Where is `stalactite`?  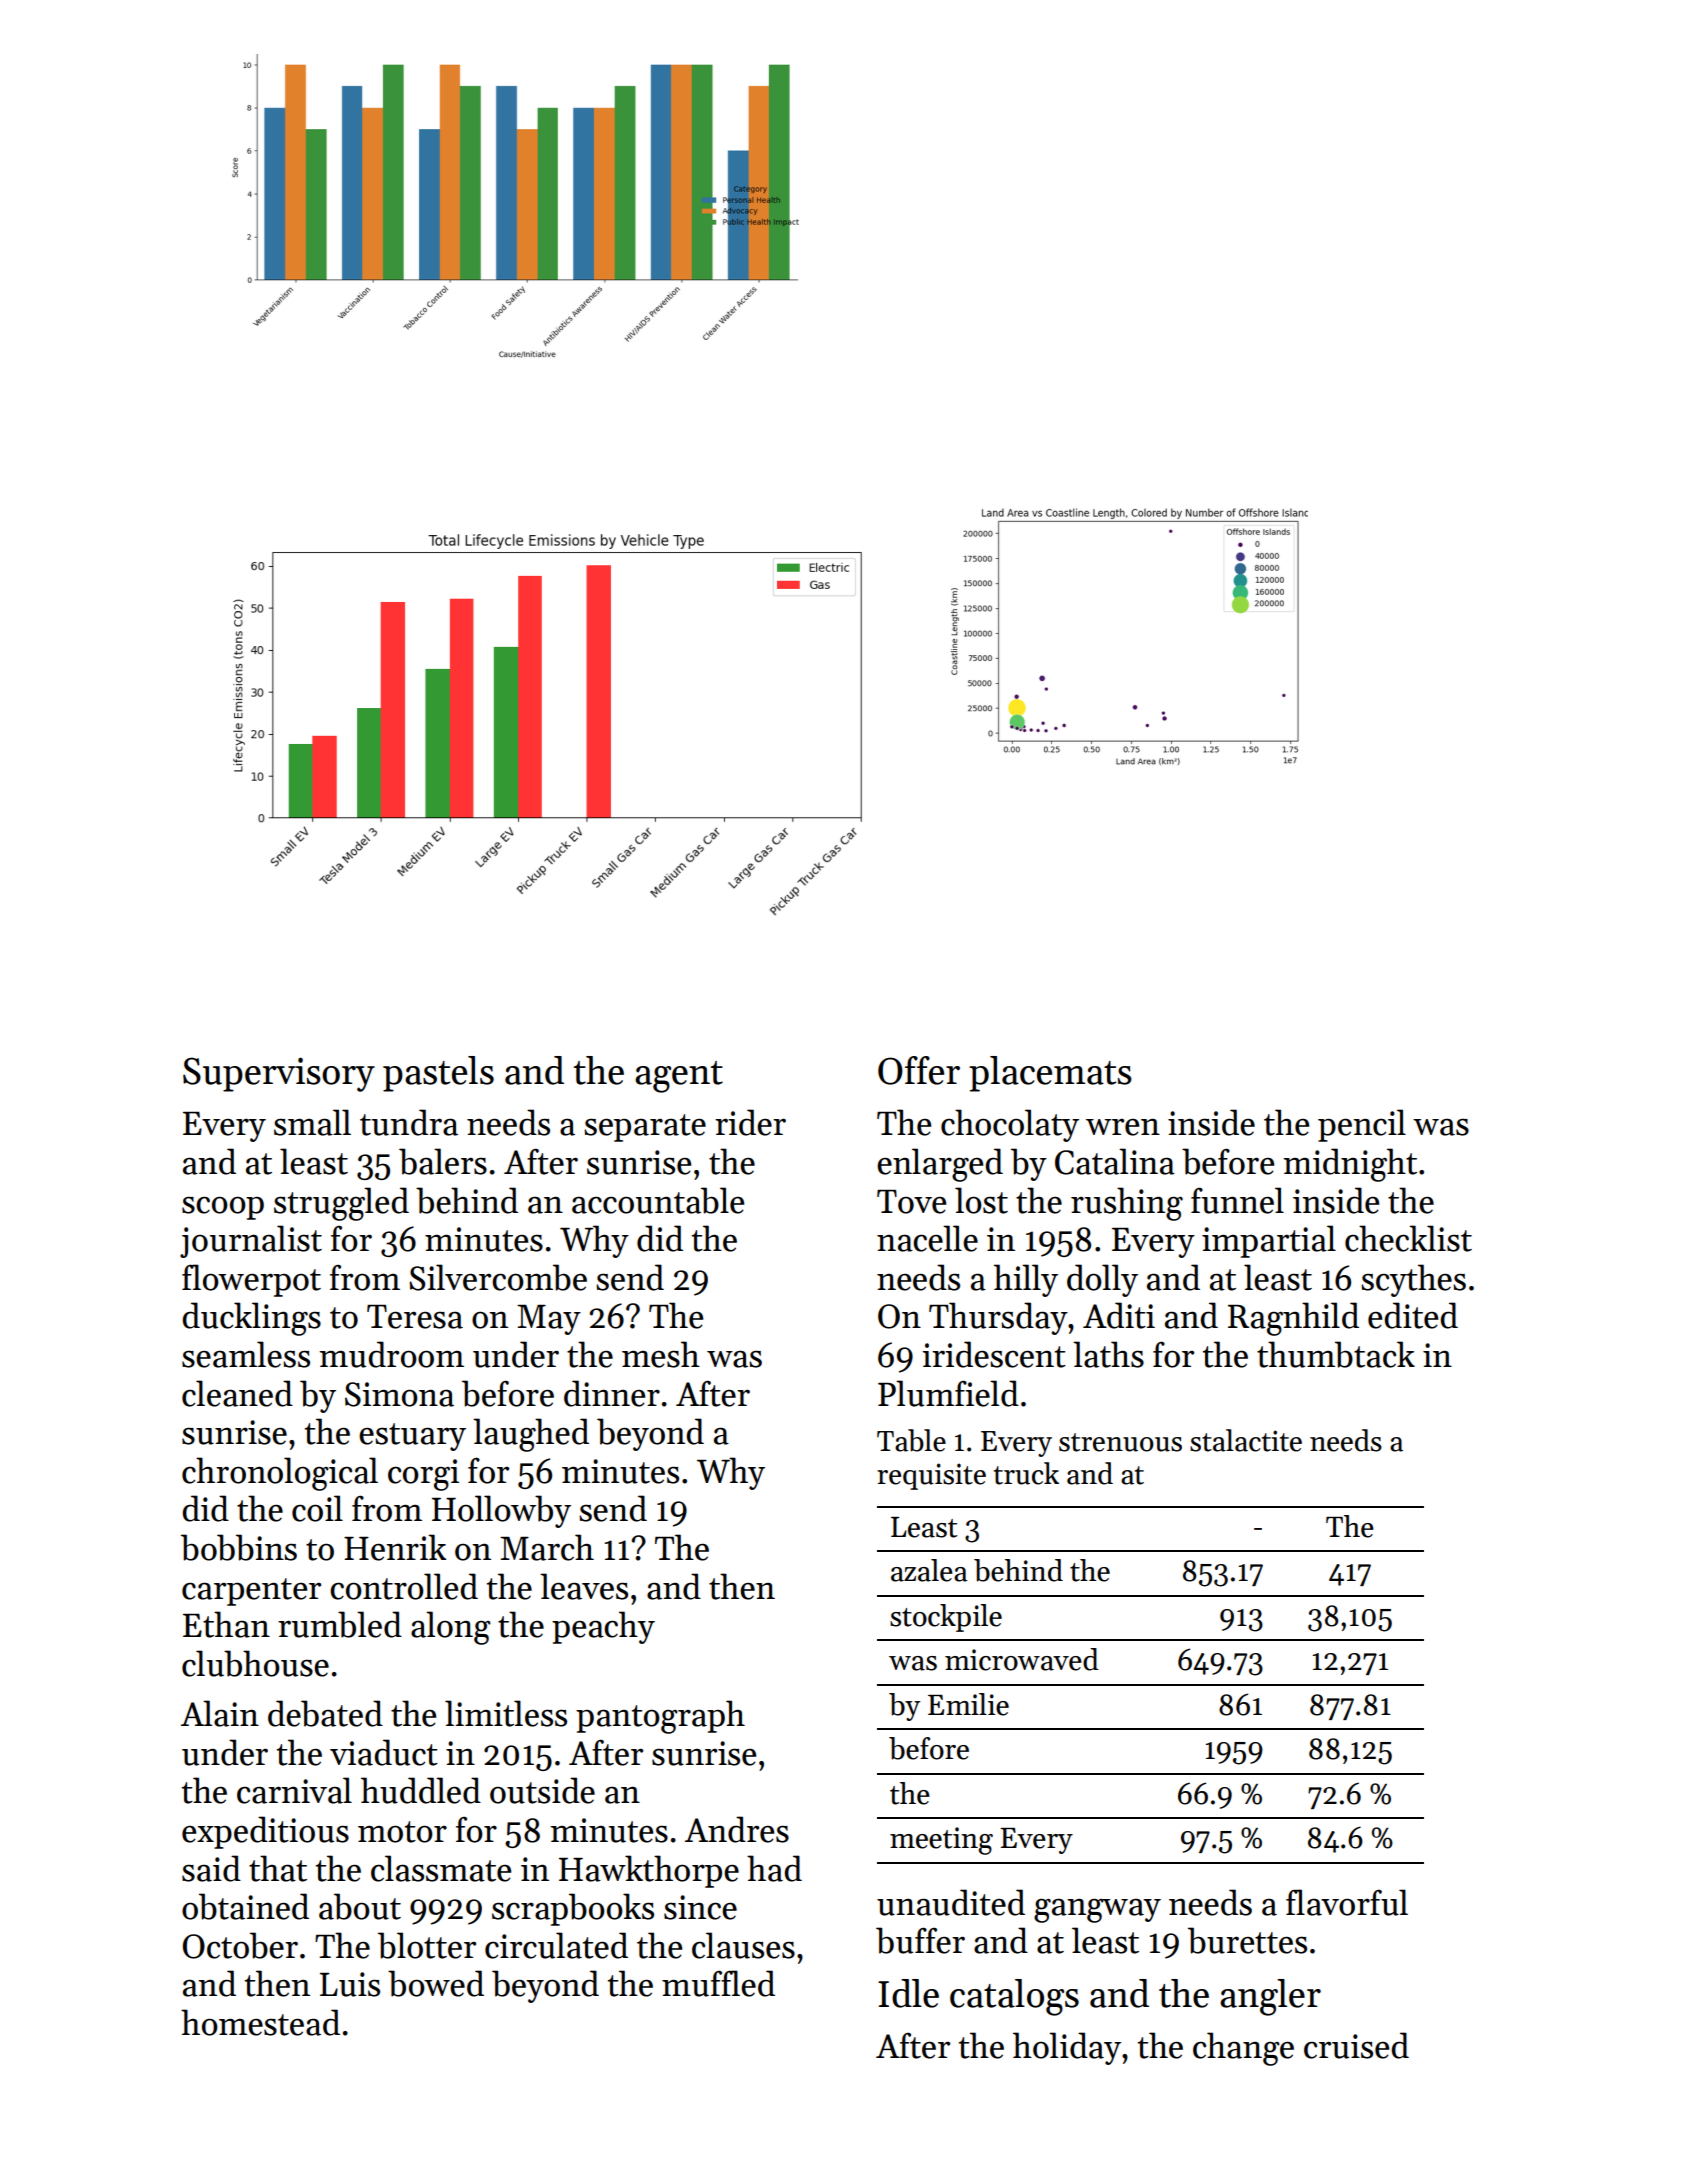 stalactite is located at coordinates (1246, 1440).
